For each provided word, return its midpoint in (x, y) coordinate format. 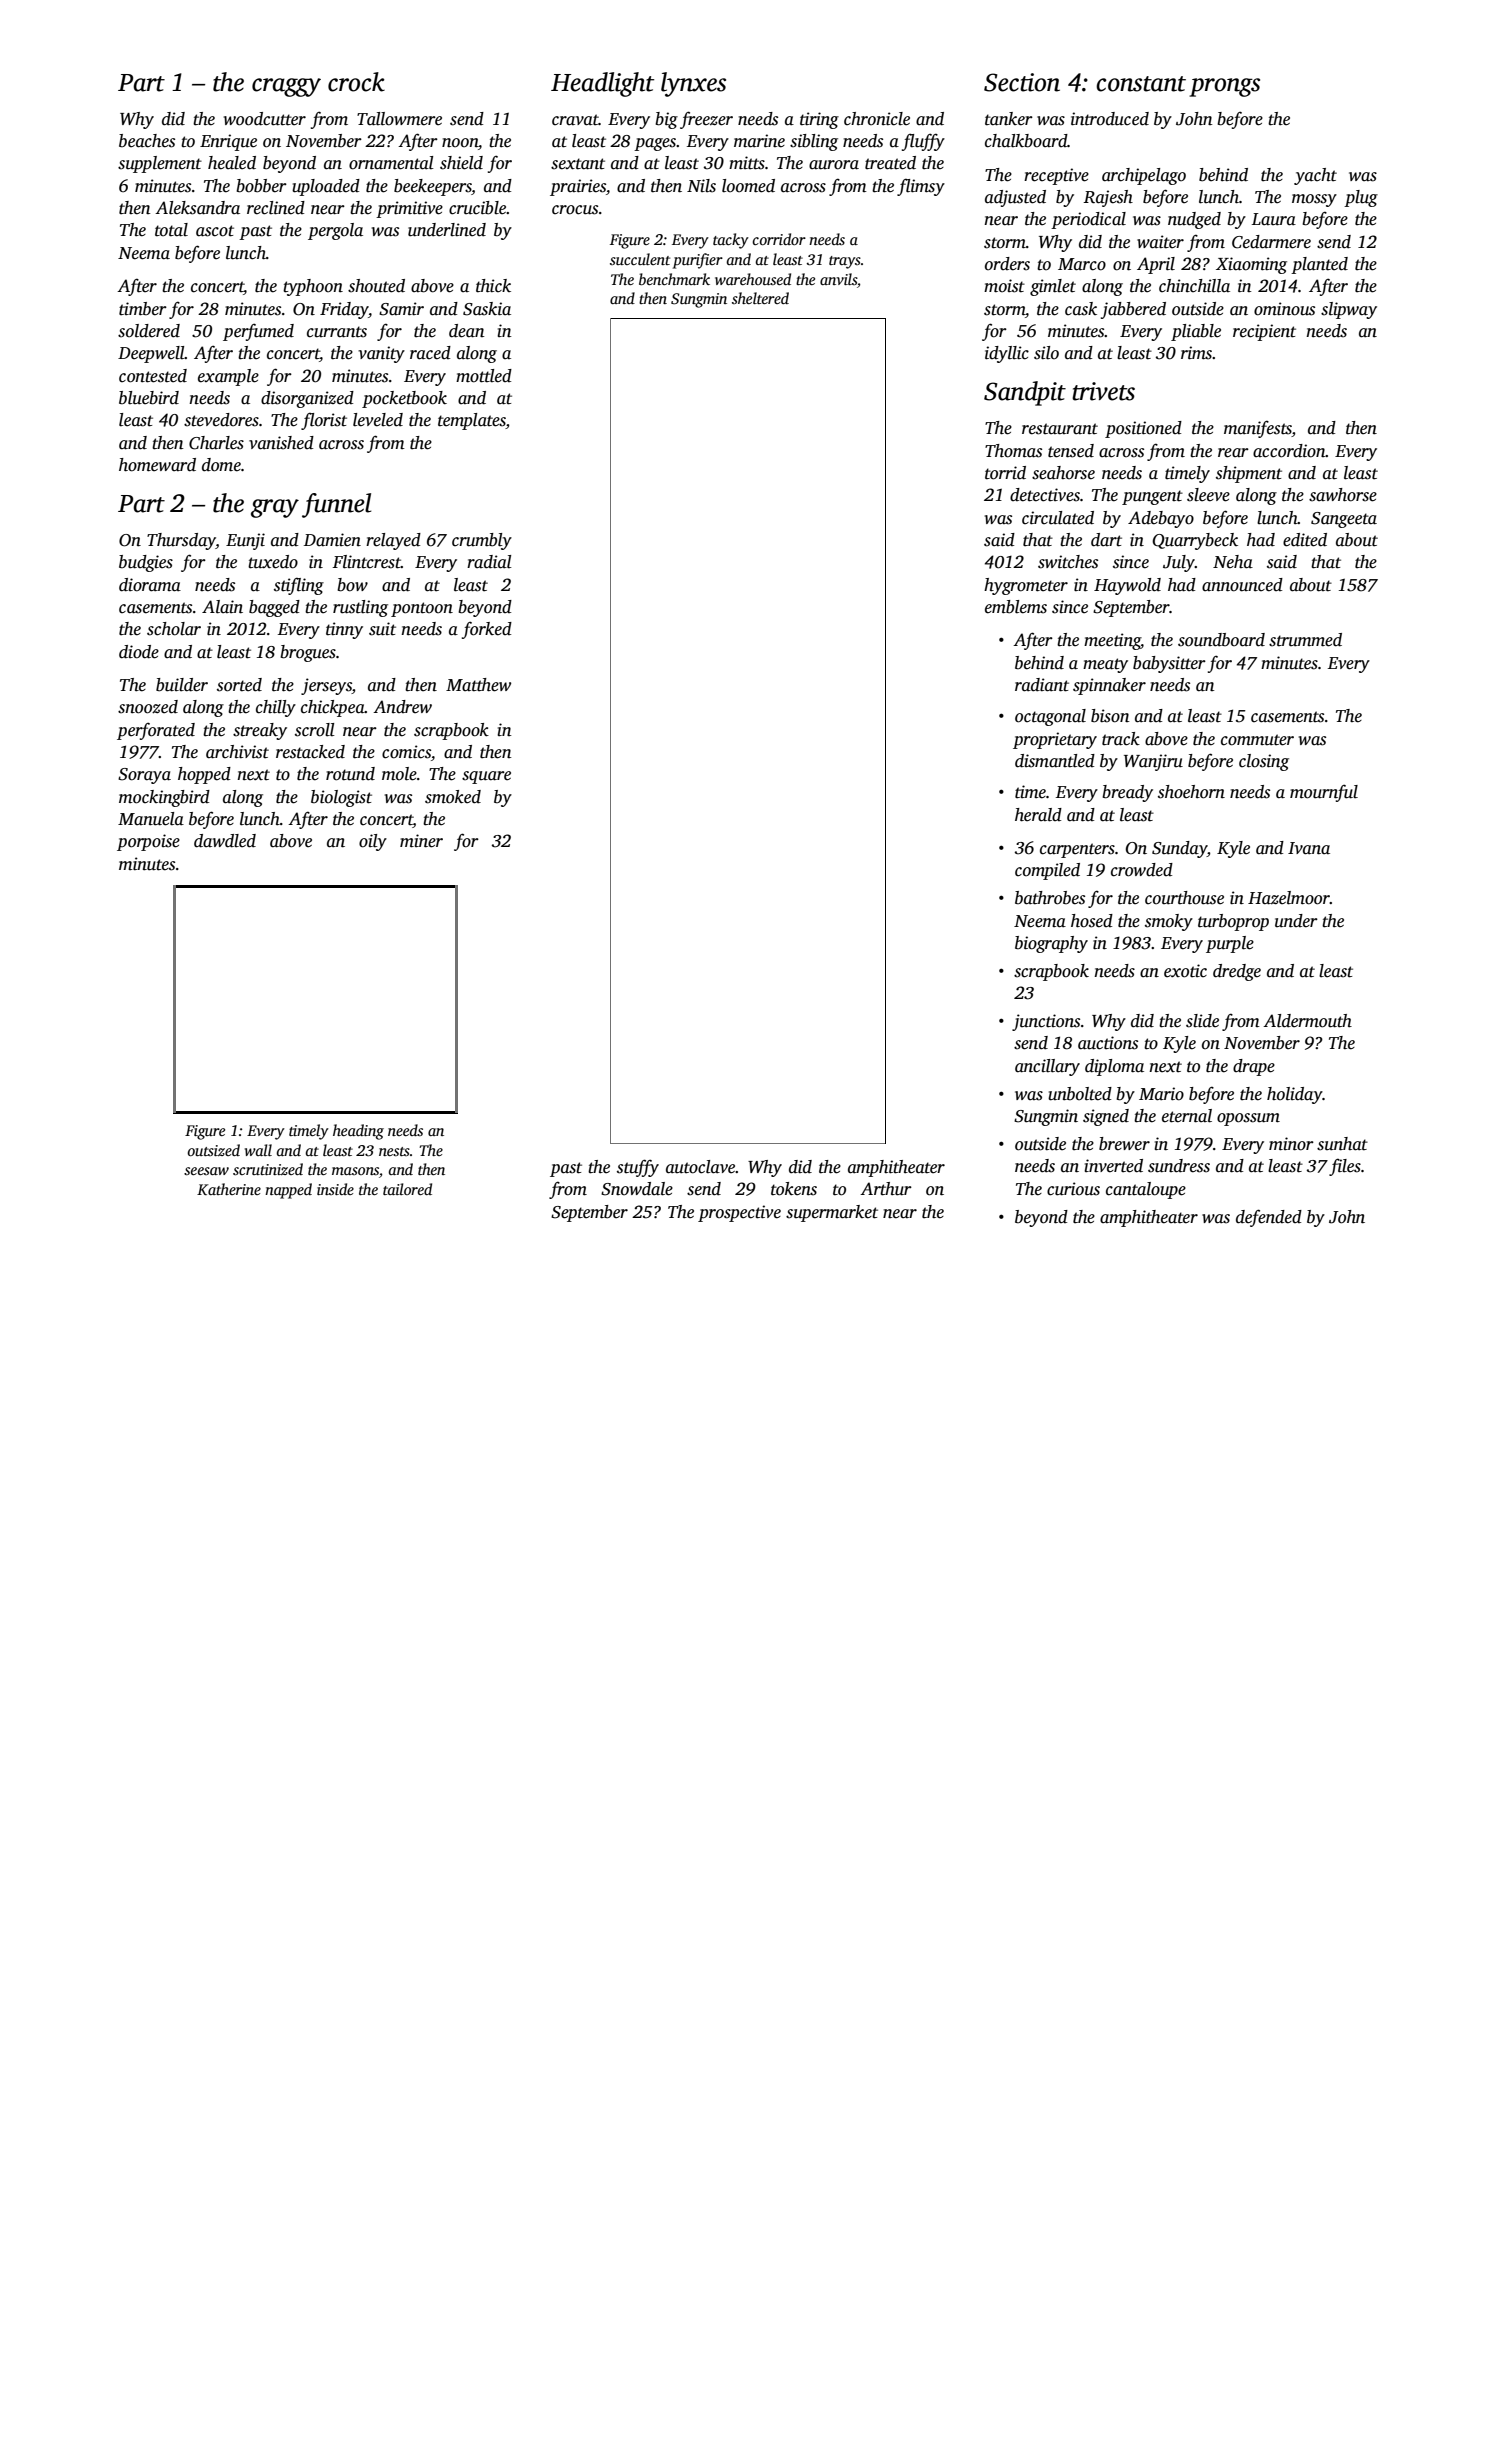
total (171, 230)
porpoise (148, 842)
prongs (1224, 87)
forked (487, 630)
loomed (748, 186)
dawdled (225, 841)
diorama (150, 585)
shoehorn (1191, 792)
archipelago (1144, 176)
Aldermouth (1307, 1021)
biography (1051, 944)
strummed (1305, 640)
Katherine (229, 1189)
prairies (578, 187)
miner (421, 841)
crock (356, 82)
